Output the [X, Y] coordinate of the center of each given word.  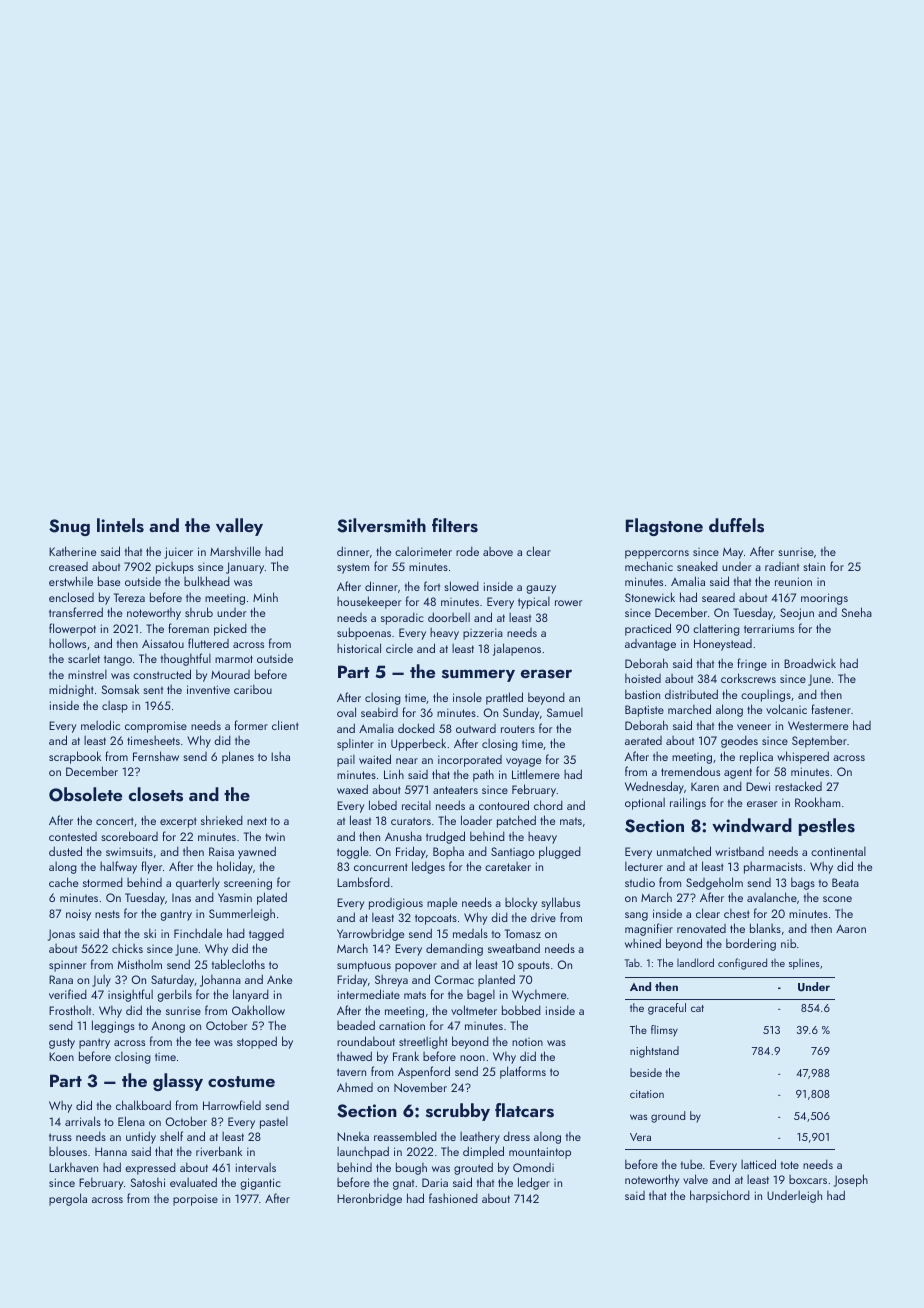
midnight [71, 690]
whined [643, 943]
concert [115, 821]
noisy [78, 915]
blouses [68, 1151]
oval [346, 712]
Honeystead [723, 645]
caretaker [508, 866]
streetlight [423, 1043]
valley [239, 527]
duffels [736, 525]
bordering [751, 944]
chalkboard [143, 1105]
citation [647, 1094]
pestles [827, 827]
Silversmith [381, 525]
